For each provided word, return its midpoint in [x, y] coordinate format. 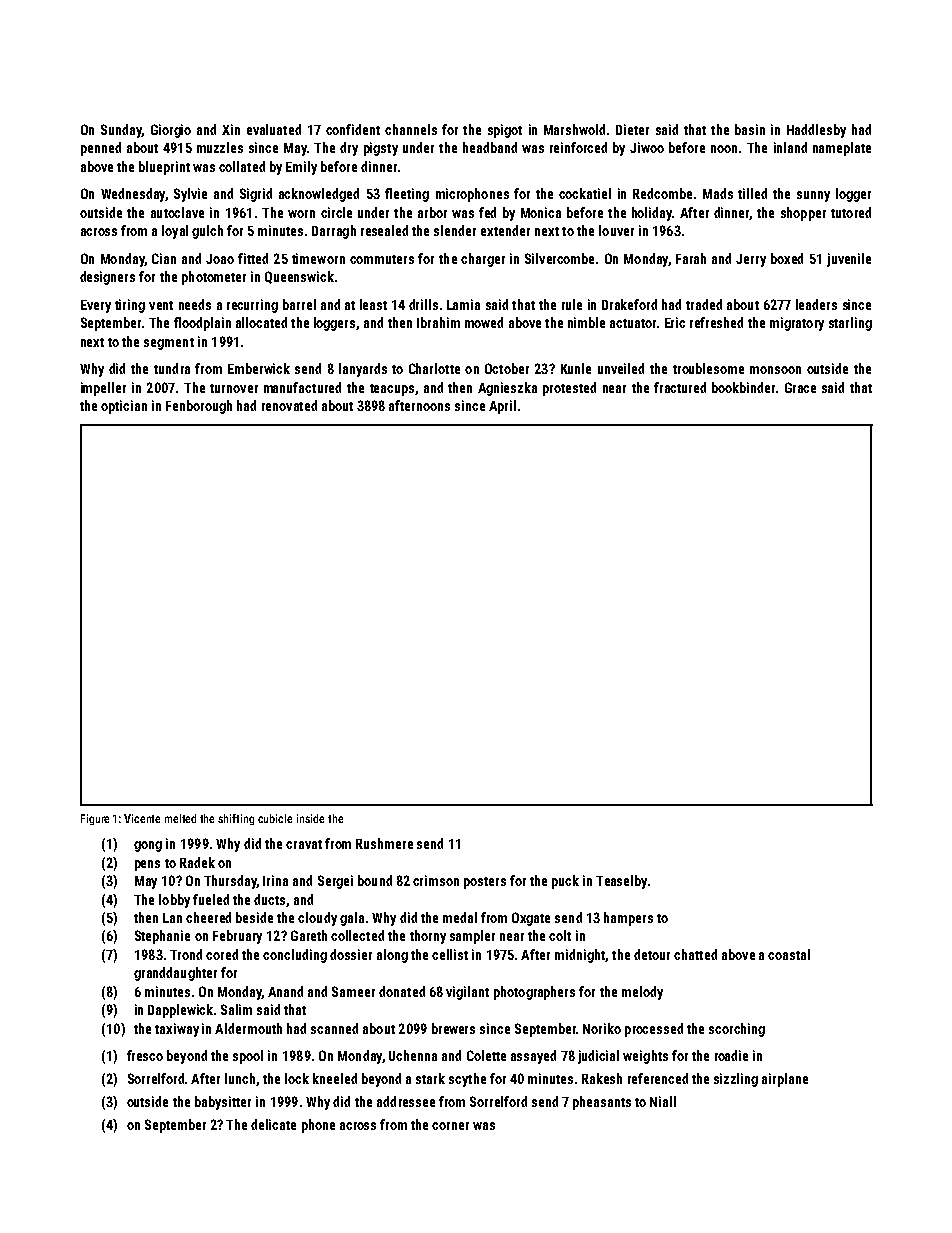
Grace [800, 387]
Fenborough [199, 407]
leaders [816, 304]
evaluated [274, 129]
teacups [392, 390]
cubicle [275, 818]
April [502, 407]
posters [485, 883]
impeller [103, 389]
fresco [145, 1055]
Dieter [632, 129]
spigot [505, 131]
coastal [789, 954]
